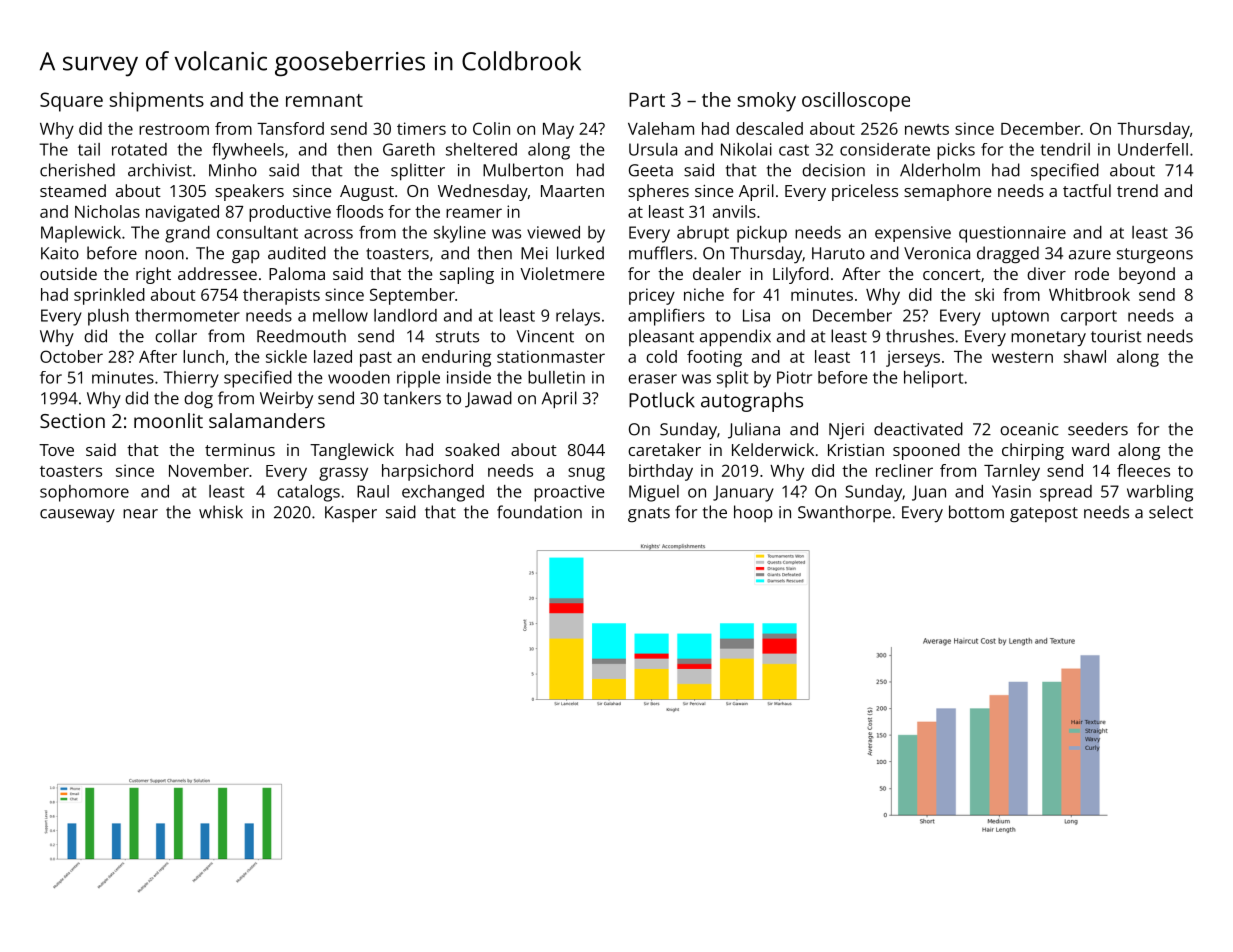  Describe the element at coordinates (534, 253) in the page. I see `Mei` at that location.
